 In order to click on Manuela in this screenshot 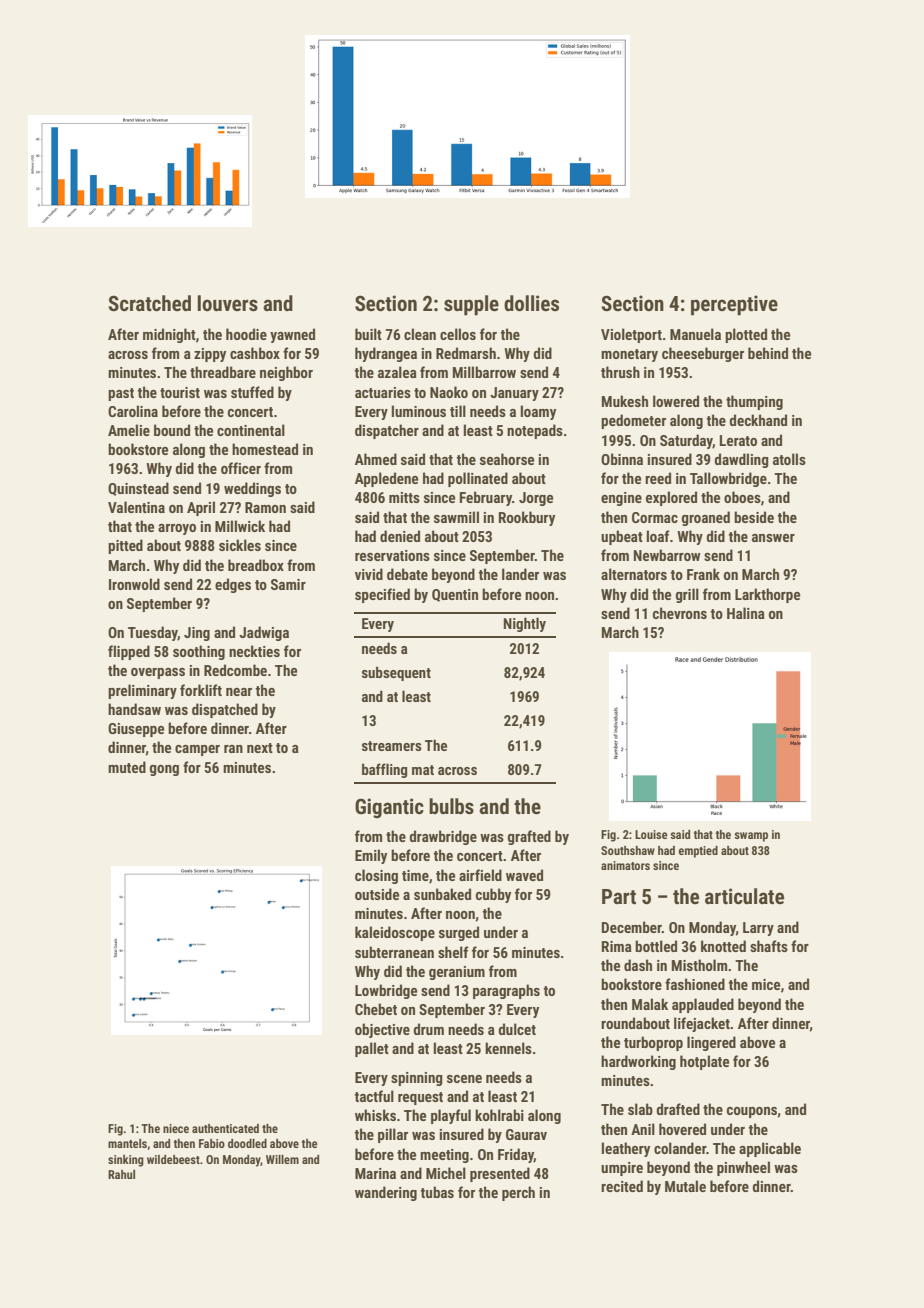, I will do `click(695, 334)`.
